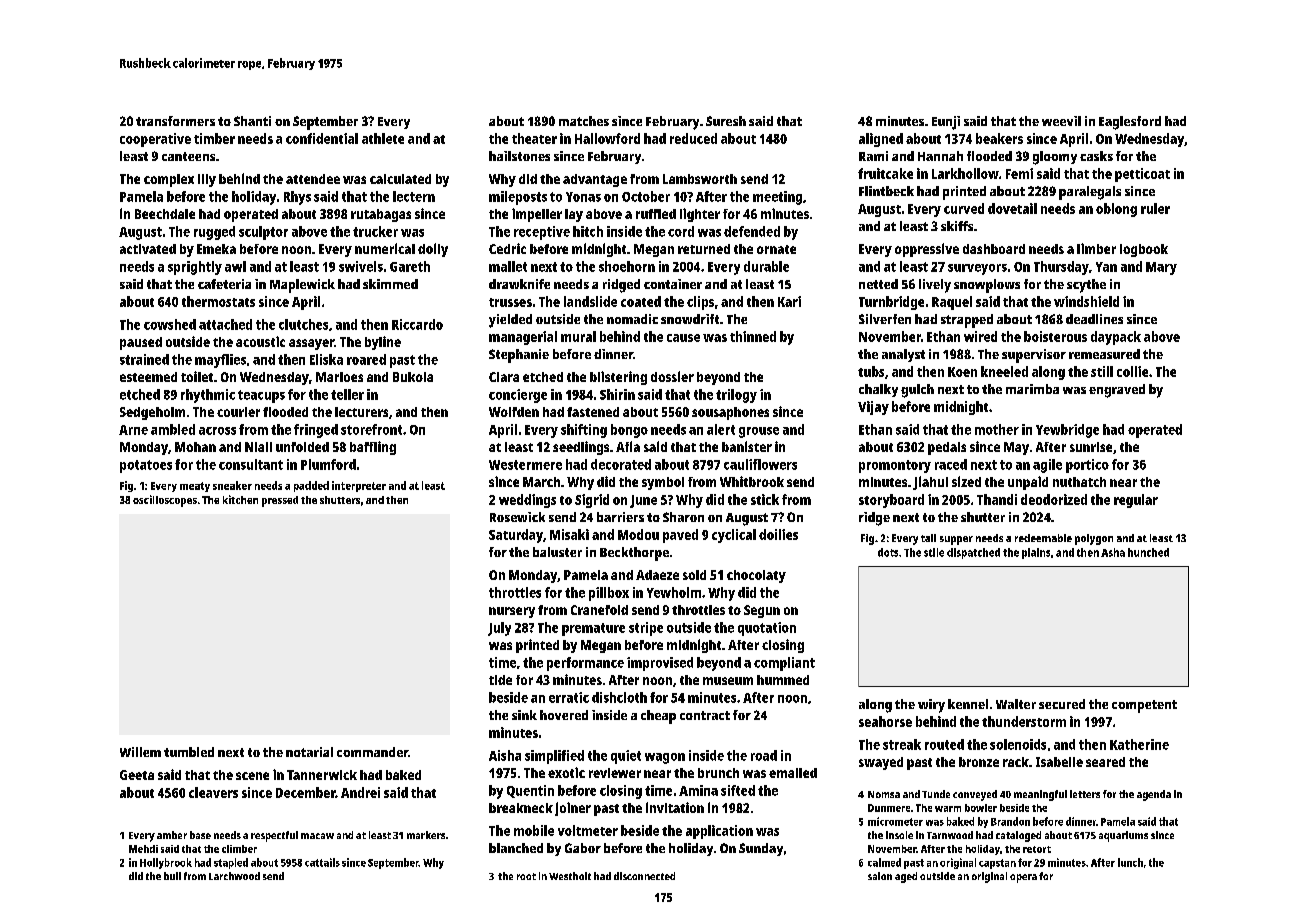 Image resolution: width=1308 pixels, height=924 pixels. Describe the element at coordinates (609, 594) in the page. I see `pillbox` at that location.
